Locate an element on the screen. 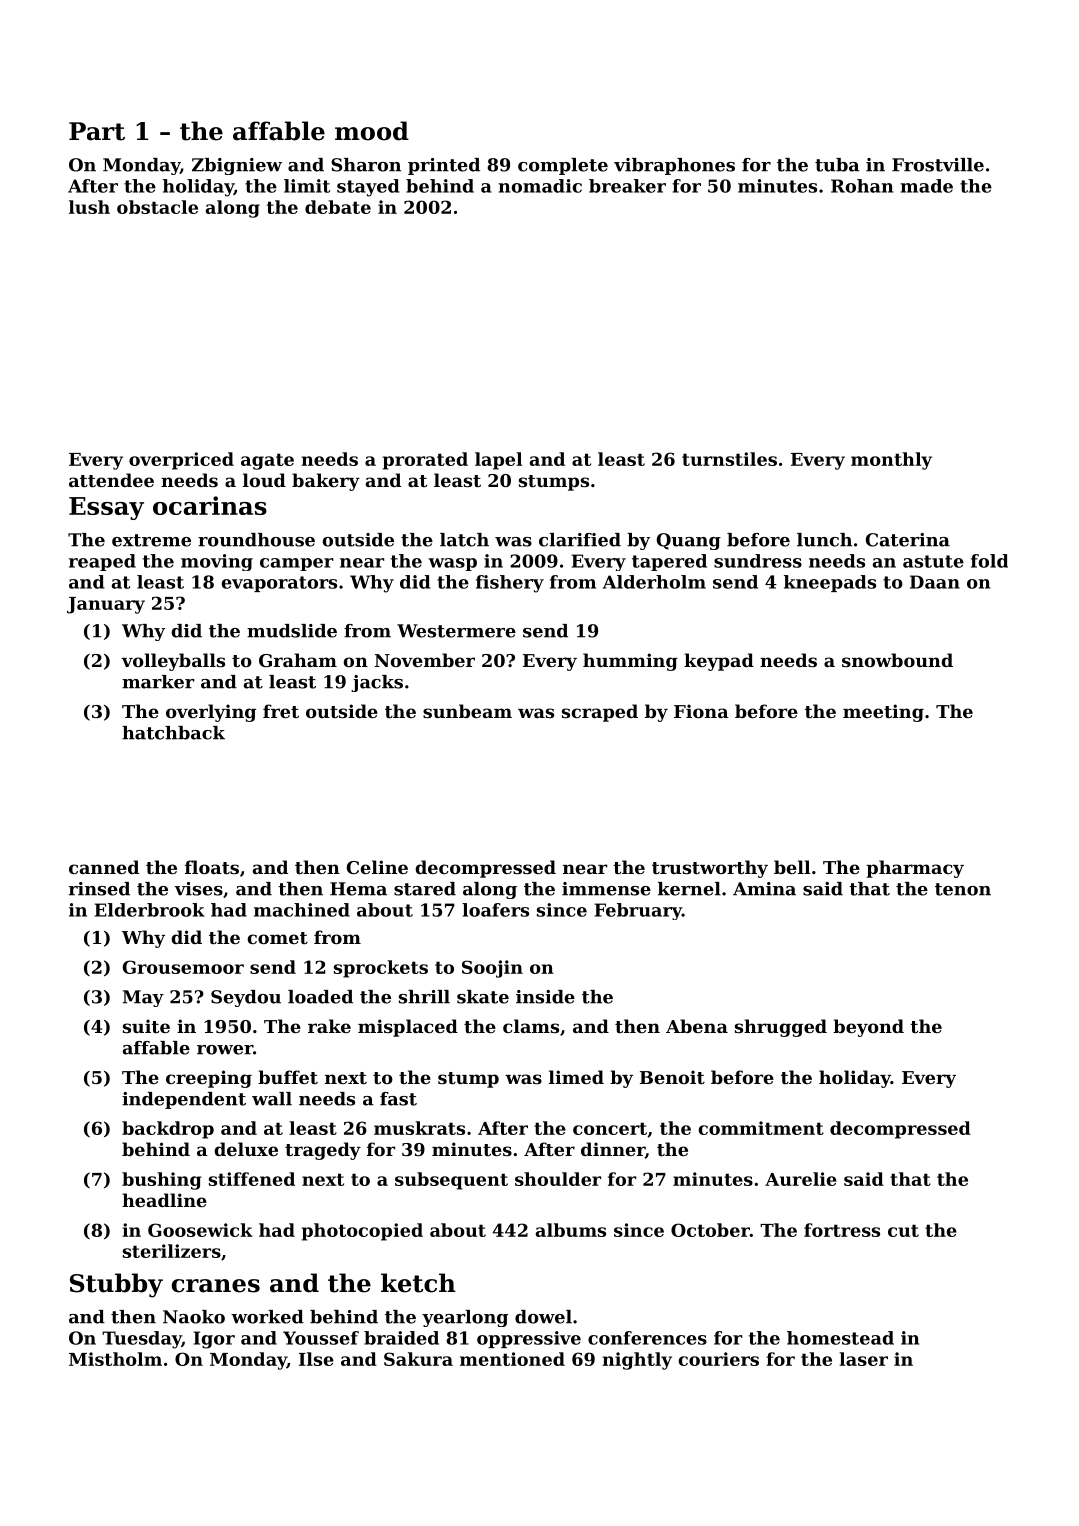 The height and width of the screenshot is (1526, 1079). Westermere is located at coordinates (456, 631).
